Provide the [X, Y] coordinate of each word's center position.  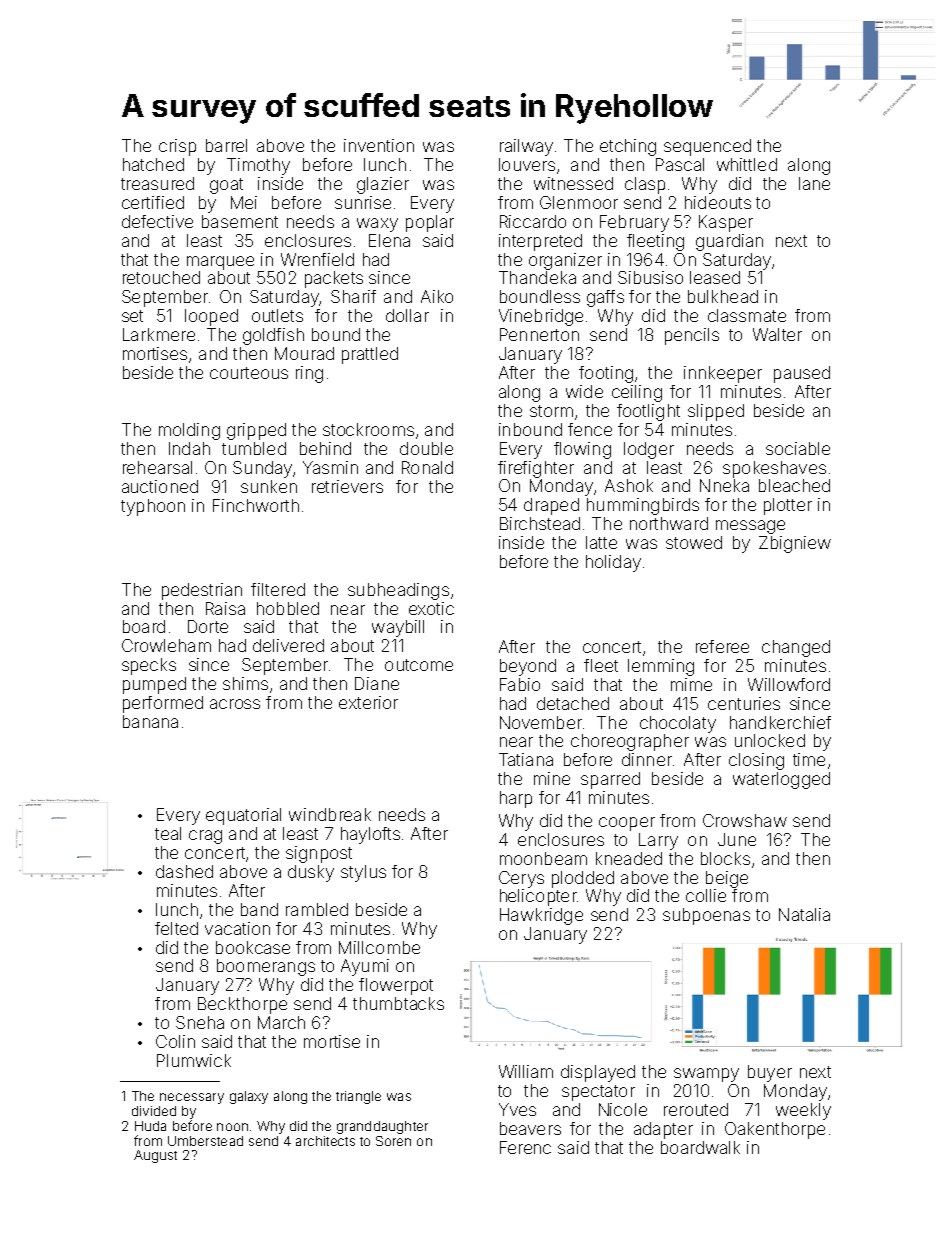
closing [756, 761]
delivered [288, 645]
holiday [613, 563]
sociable [798, 448]
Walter [777, 334]
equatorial [243, 816]
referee [722, 646]
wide [584, 391]
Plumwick [194, 1060]
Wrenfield [317, 259]
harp [516, 799]
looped [211, 317]
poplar [430, 223]
